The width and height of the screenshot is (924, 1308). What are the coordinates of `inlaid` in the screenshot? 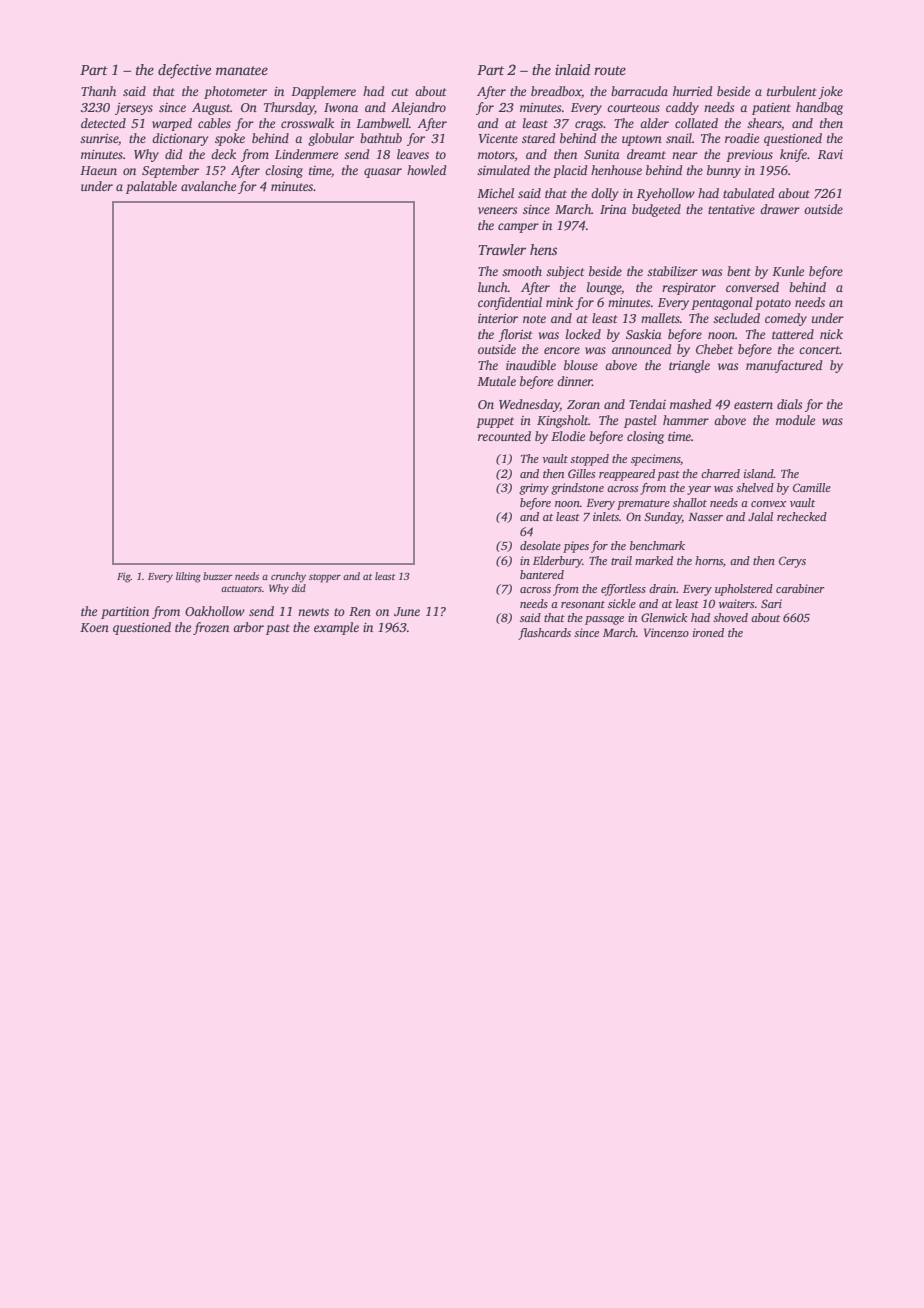 It's located at (572, 69).
